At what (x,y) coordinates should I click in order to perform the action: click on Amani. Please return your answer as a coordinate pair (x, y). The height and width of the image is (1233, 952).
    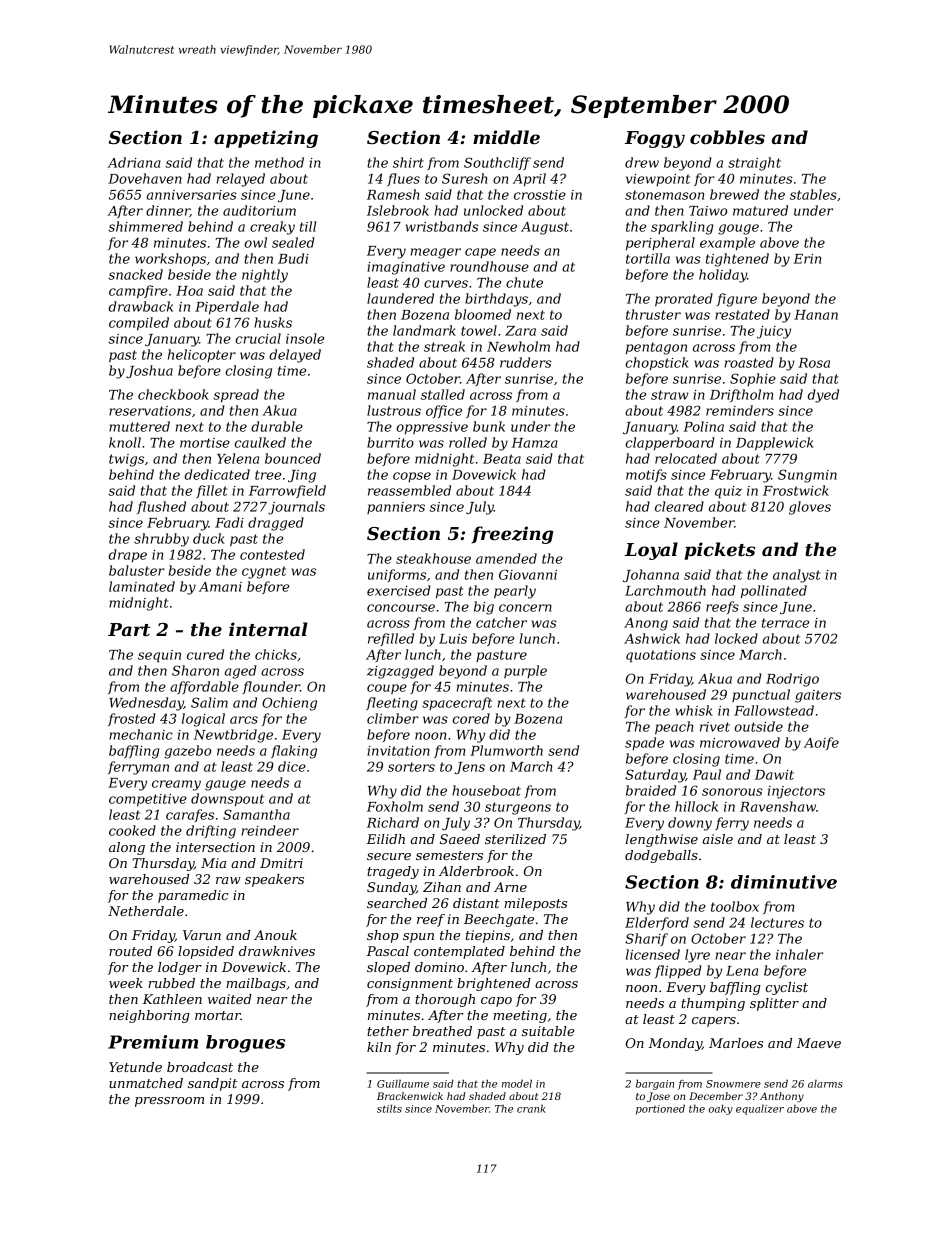
    Looking at the image, I should click on (220, 587).
